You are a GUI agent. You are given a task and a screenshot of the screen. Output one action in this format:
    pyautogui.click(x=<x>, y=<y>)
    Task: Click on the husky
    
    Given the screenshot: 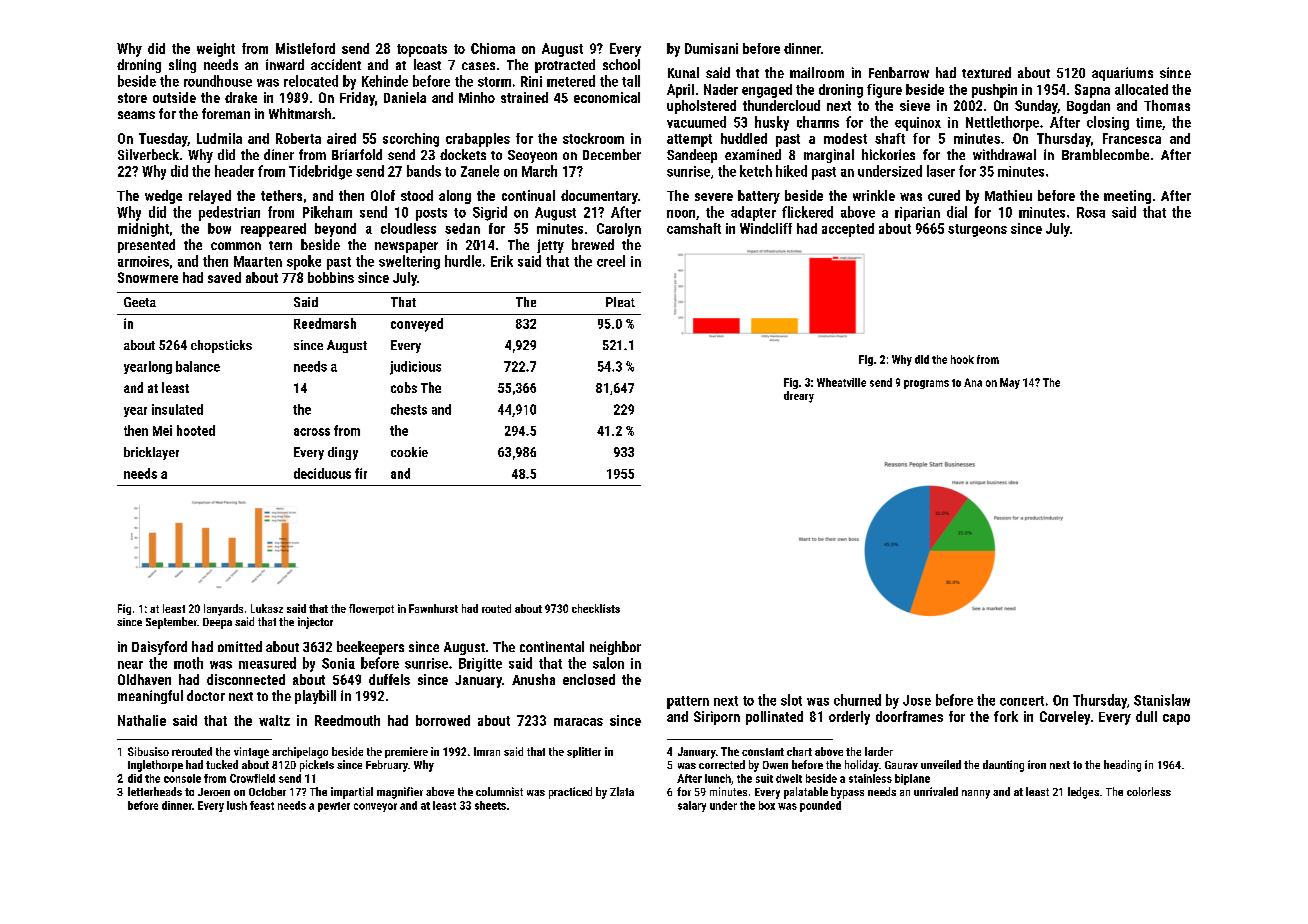 What is the action you would take?
    pyautogui.click(x=772, y=123)
